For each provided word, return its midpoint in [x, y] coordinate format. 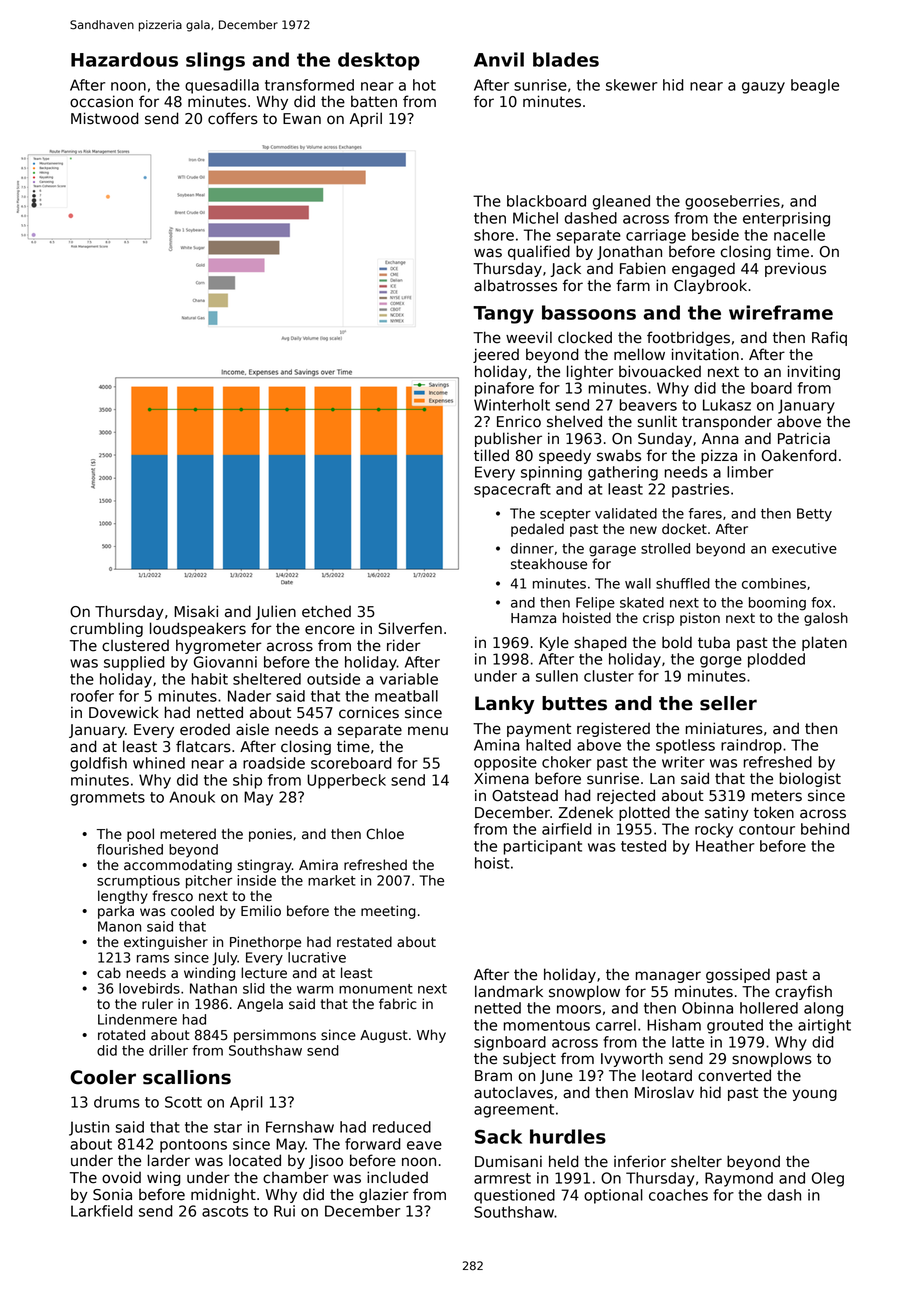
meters [777, 796]
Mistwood [105, 118]
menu [428, 731]
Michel [535, 218]
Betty [814, 515]
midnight [223, 1195]
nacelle [799, 235]
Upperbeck [346, 781]
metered [188, 834]
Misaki [196, 611]
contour [767, 829]
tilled [491, 455]
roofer [92, 696]
